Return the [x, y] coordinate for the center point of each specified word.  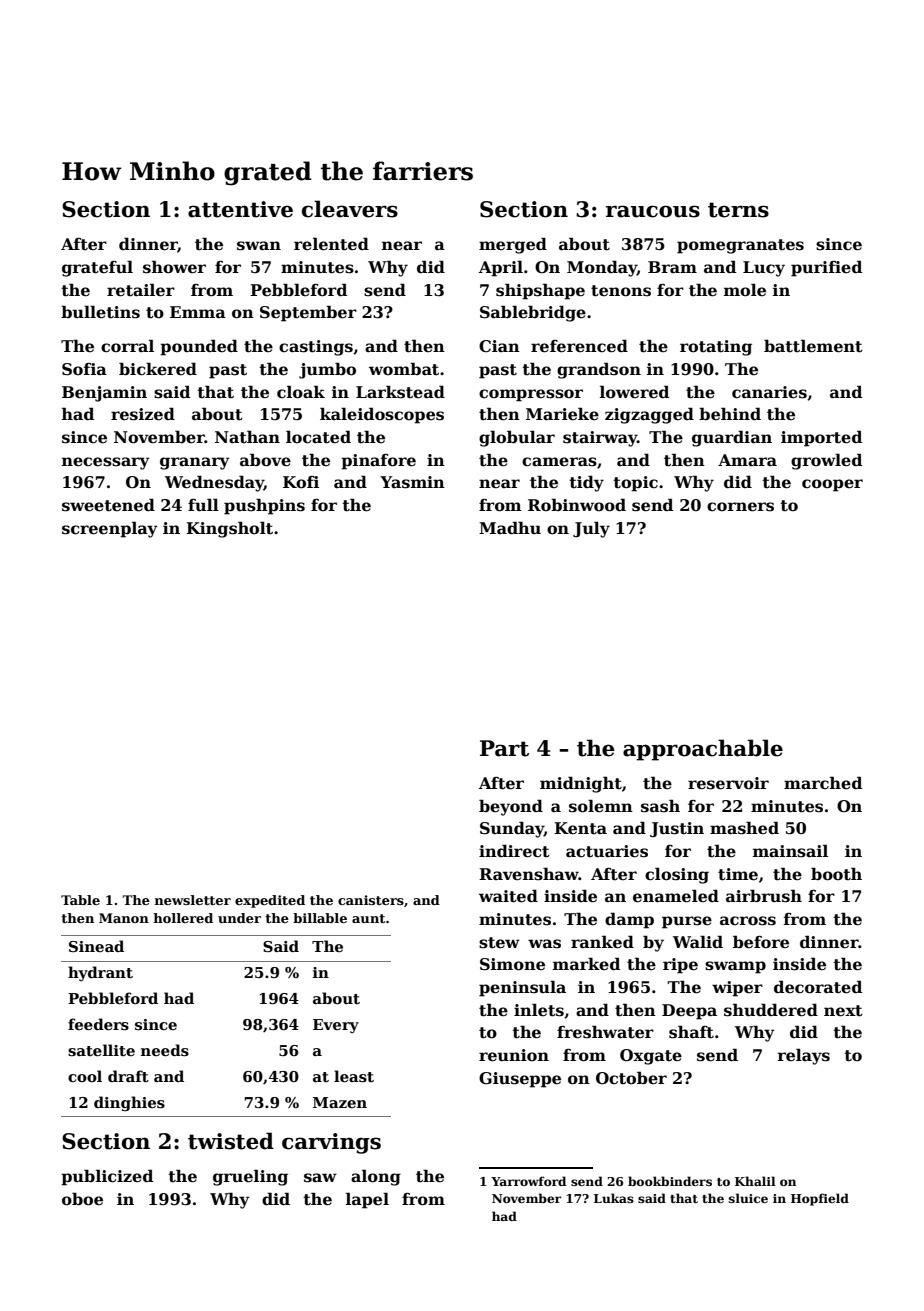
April [501, 268]
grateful [97, 268]
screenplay [110, 529]
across [748, 921]
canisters [371, 900]
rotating [716, 348]
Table [80, 900]
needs [165, 1050]
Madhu [510, 527]
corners [740, 507]
